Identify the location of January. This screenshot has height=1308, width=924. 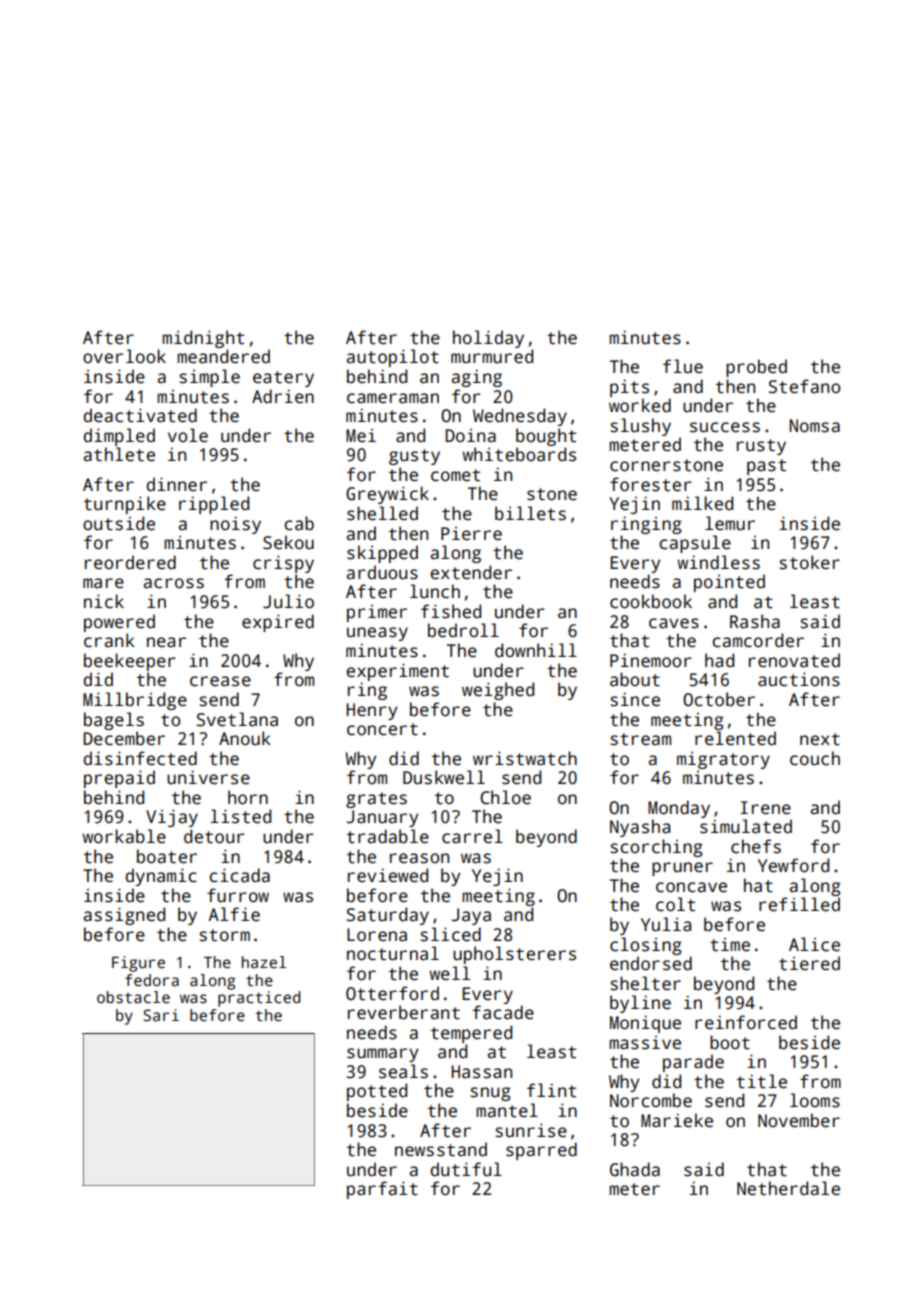
(382, 818).
